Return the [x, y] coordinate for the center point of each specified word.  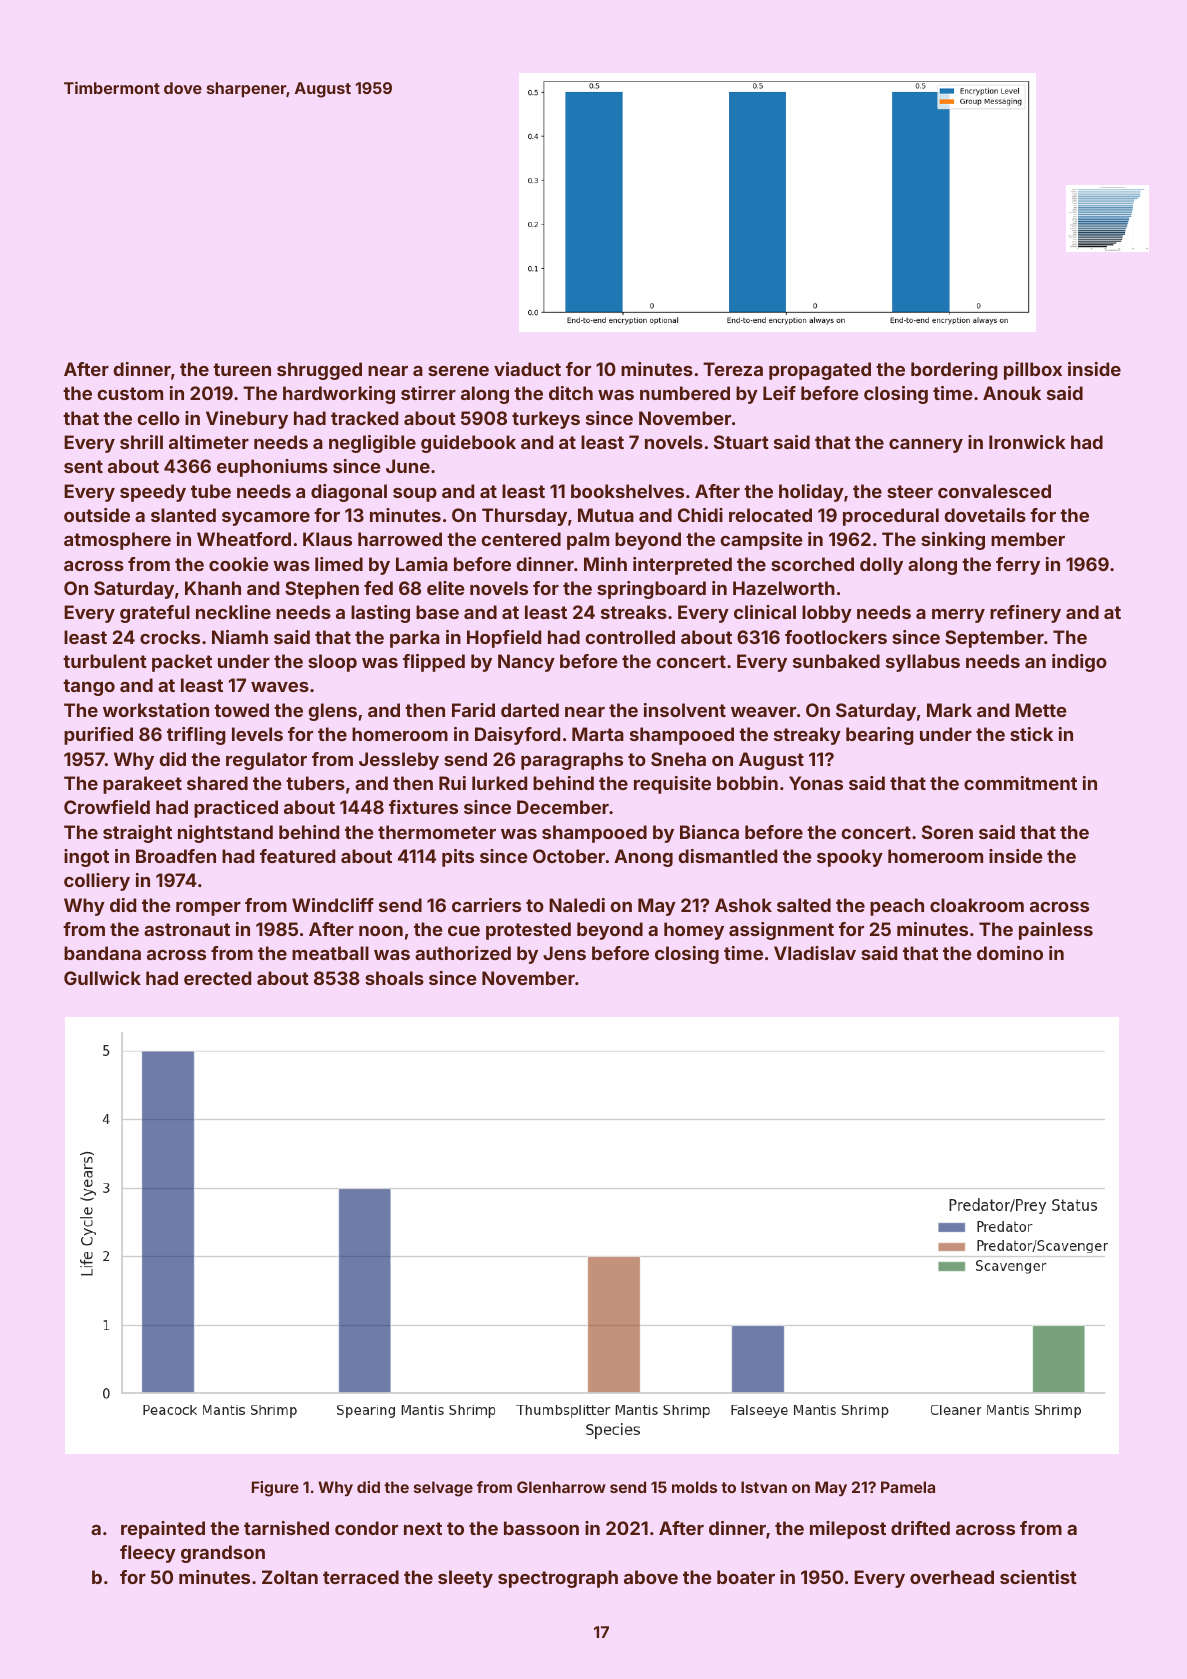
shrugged [319, 371]
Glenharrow [561, 1487]
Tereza [733, 369]
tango [89, 687]
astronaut [187, 929]
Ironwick [1027, 442]
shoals [394, 978]
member [1028, 539]
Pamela [908, 1487]
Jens [564, 953]
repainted [163, 1530]
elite [446, 588]
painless [1056, 931]
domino [1010, 953]
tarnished [286, 1528]
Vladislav [815, 953]
